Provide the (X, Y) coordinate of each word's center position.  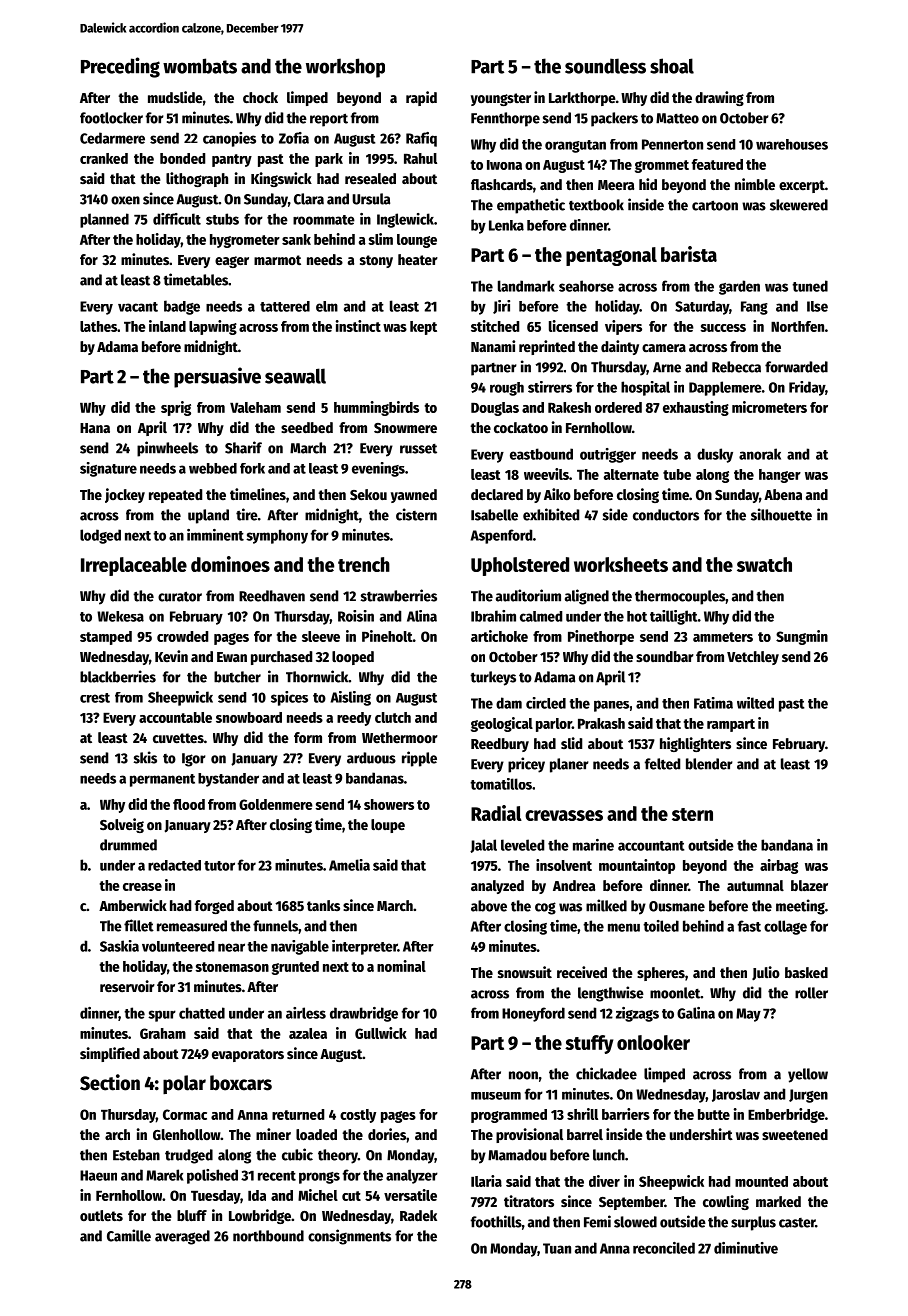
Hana (95, 428)
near (231, 947)
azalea (308, 1033)
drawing (719, 98)
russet (418, 449)
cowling (726, 1202)
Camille (129, 1235)
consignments (349, 1237)
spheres (661, 974)
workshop (345, 68)
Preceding (120, 67)
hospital (645, 388)
